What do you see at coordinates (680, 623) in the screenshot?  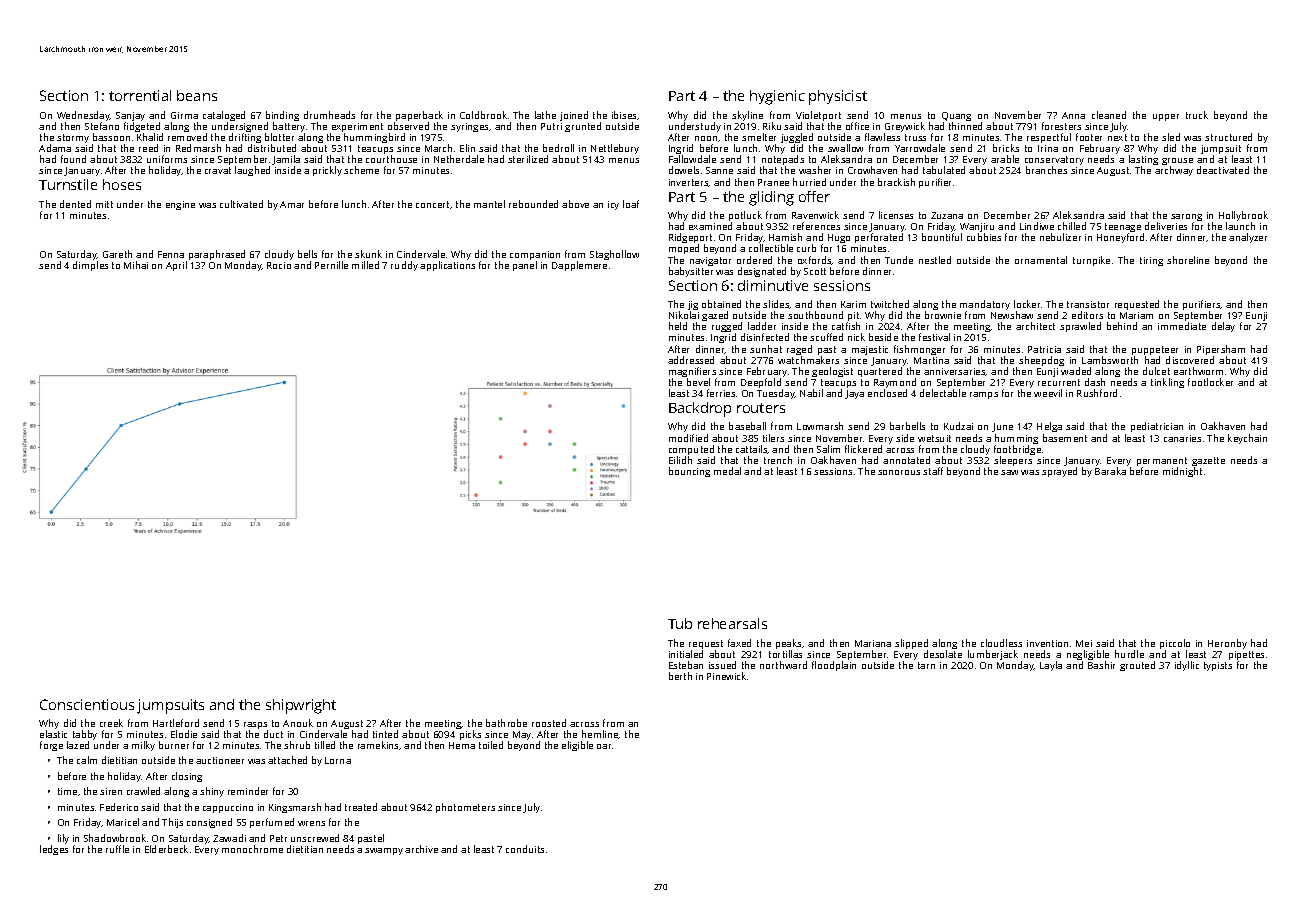 I see `Tub` at bounding box center [680, 623].
